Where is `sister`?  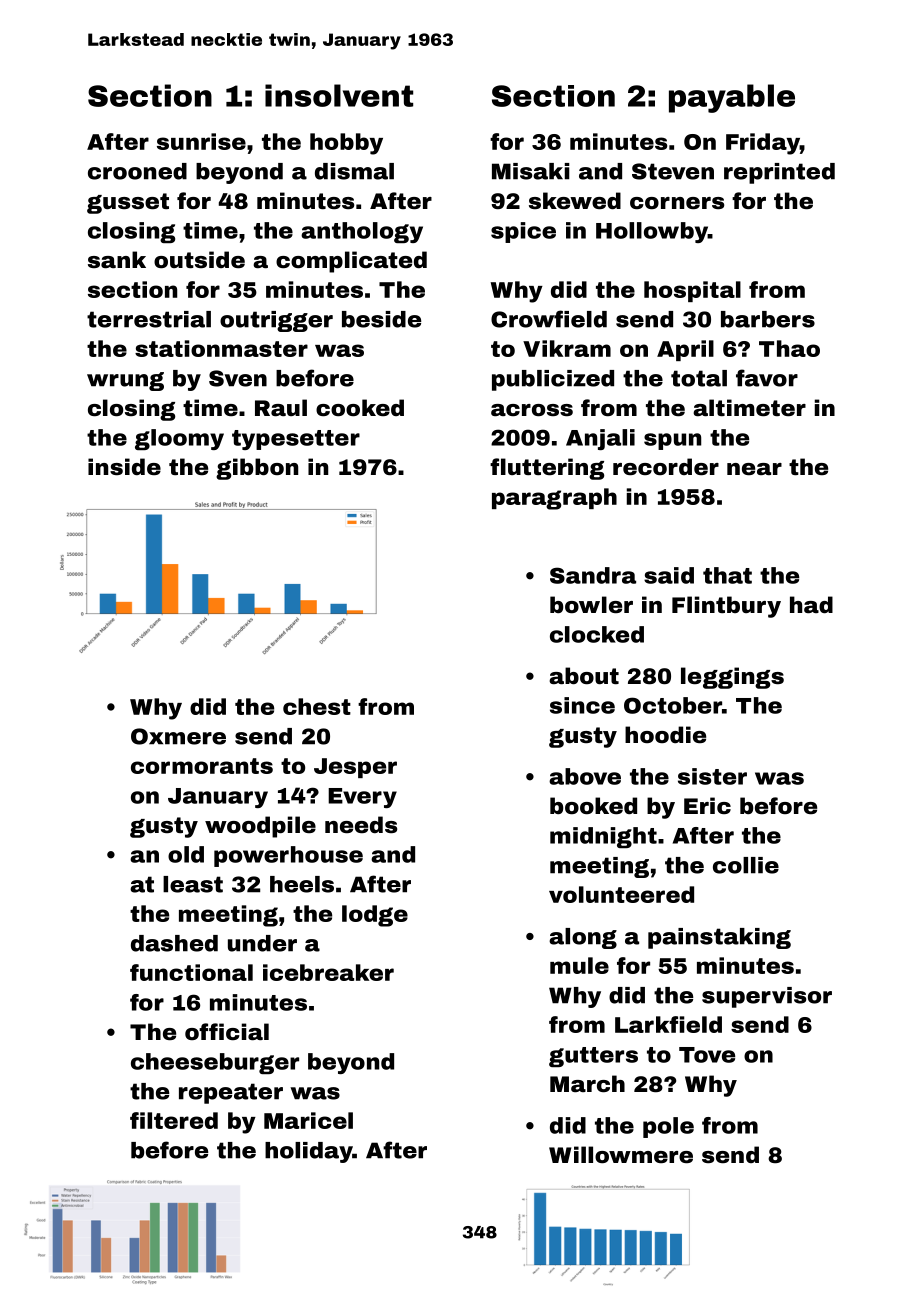 sister is located at coordinates (712, 776).
